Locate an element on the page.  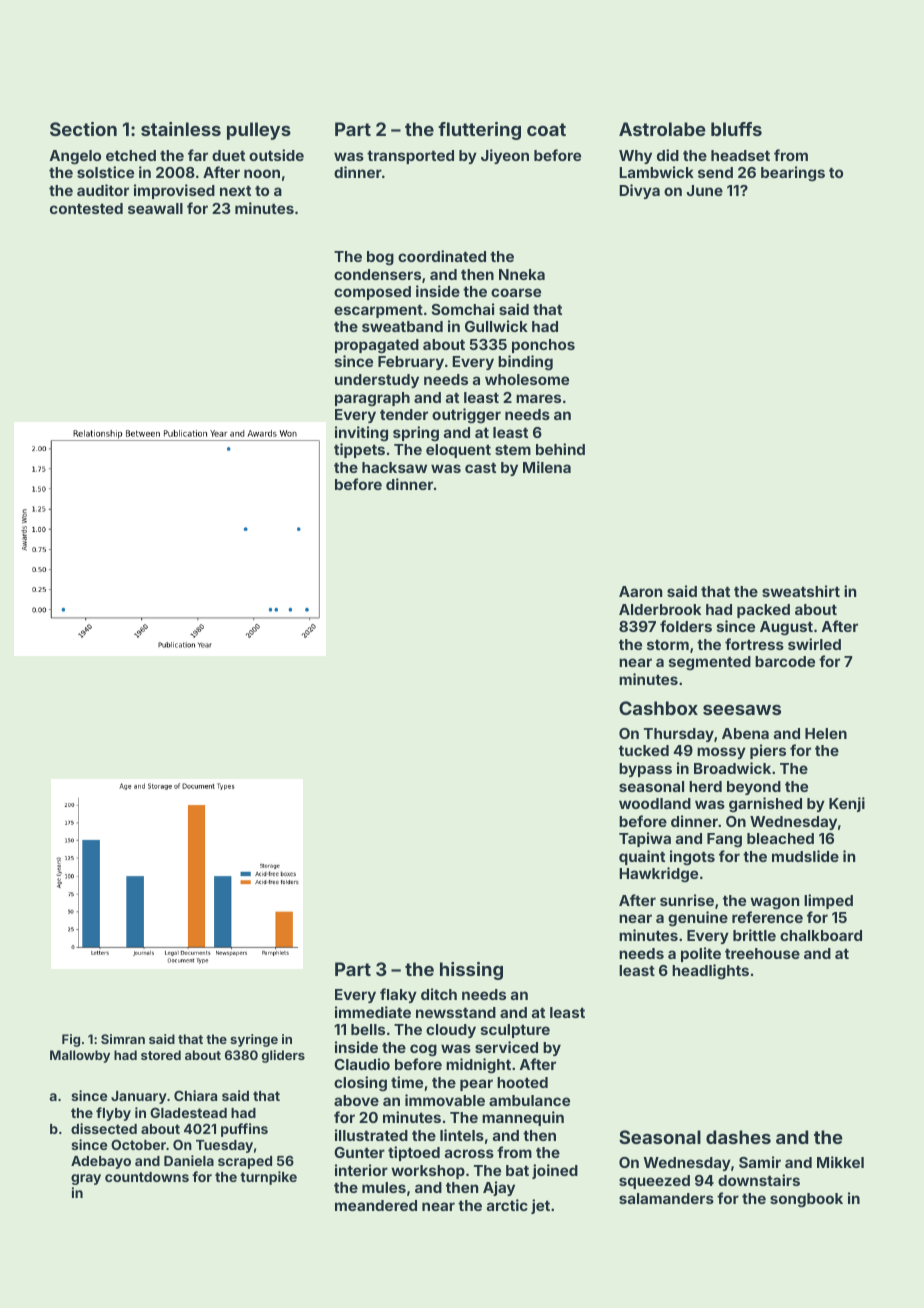
Mikkel is located at coordinates (840, 1162).
